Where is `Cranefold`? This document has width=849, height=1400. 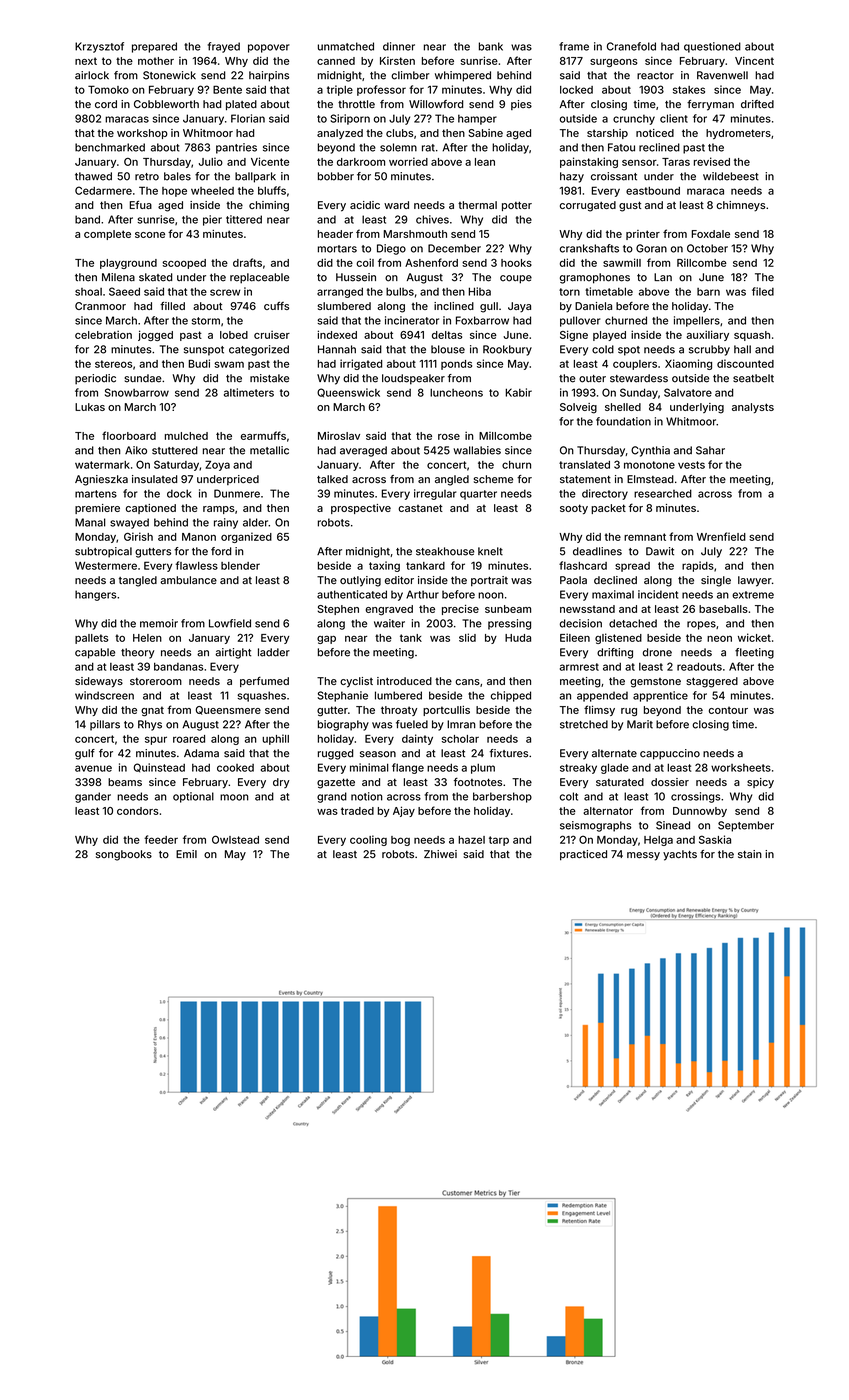 Cranefold is located at coordinates (631, 46).
